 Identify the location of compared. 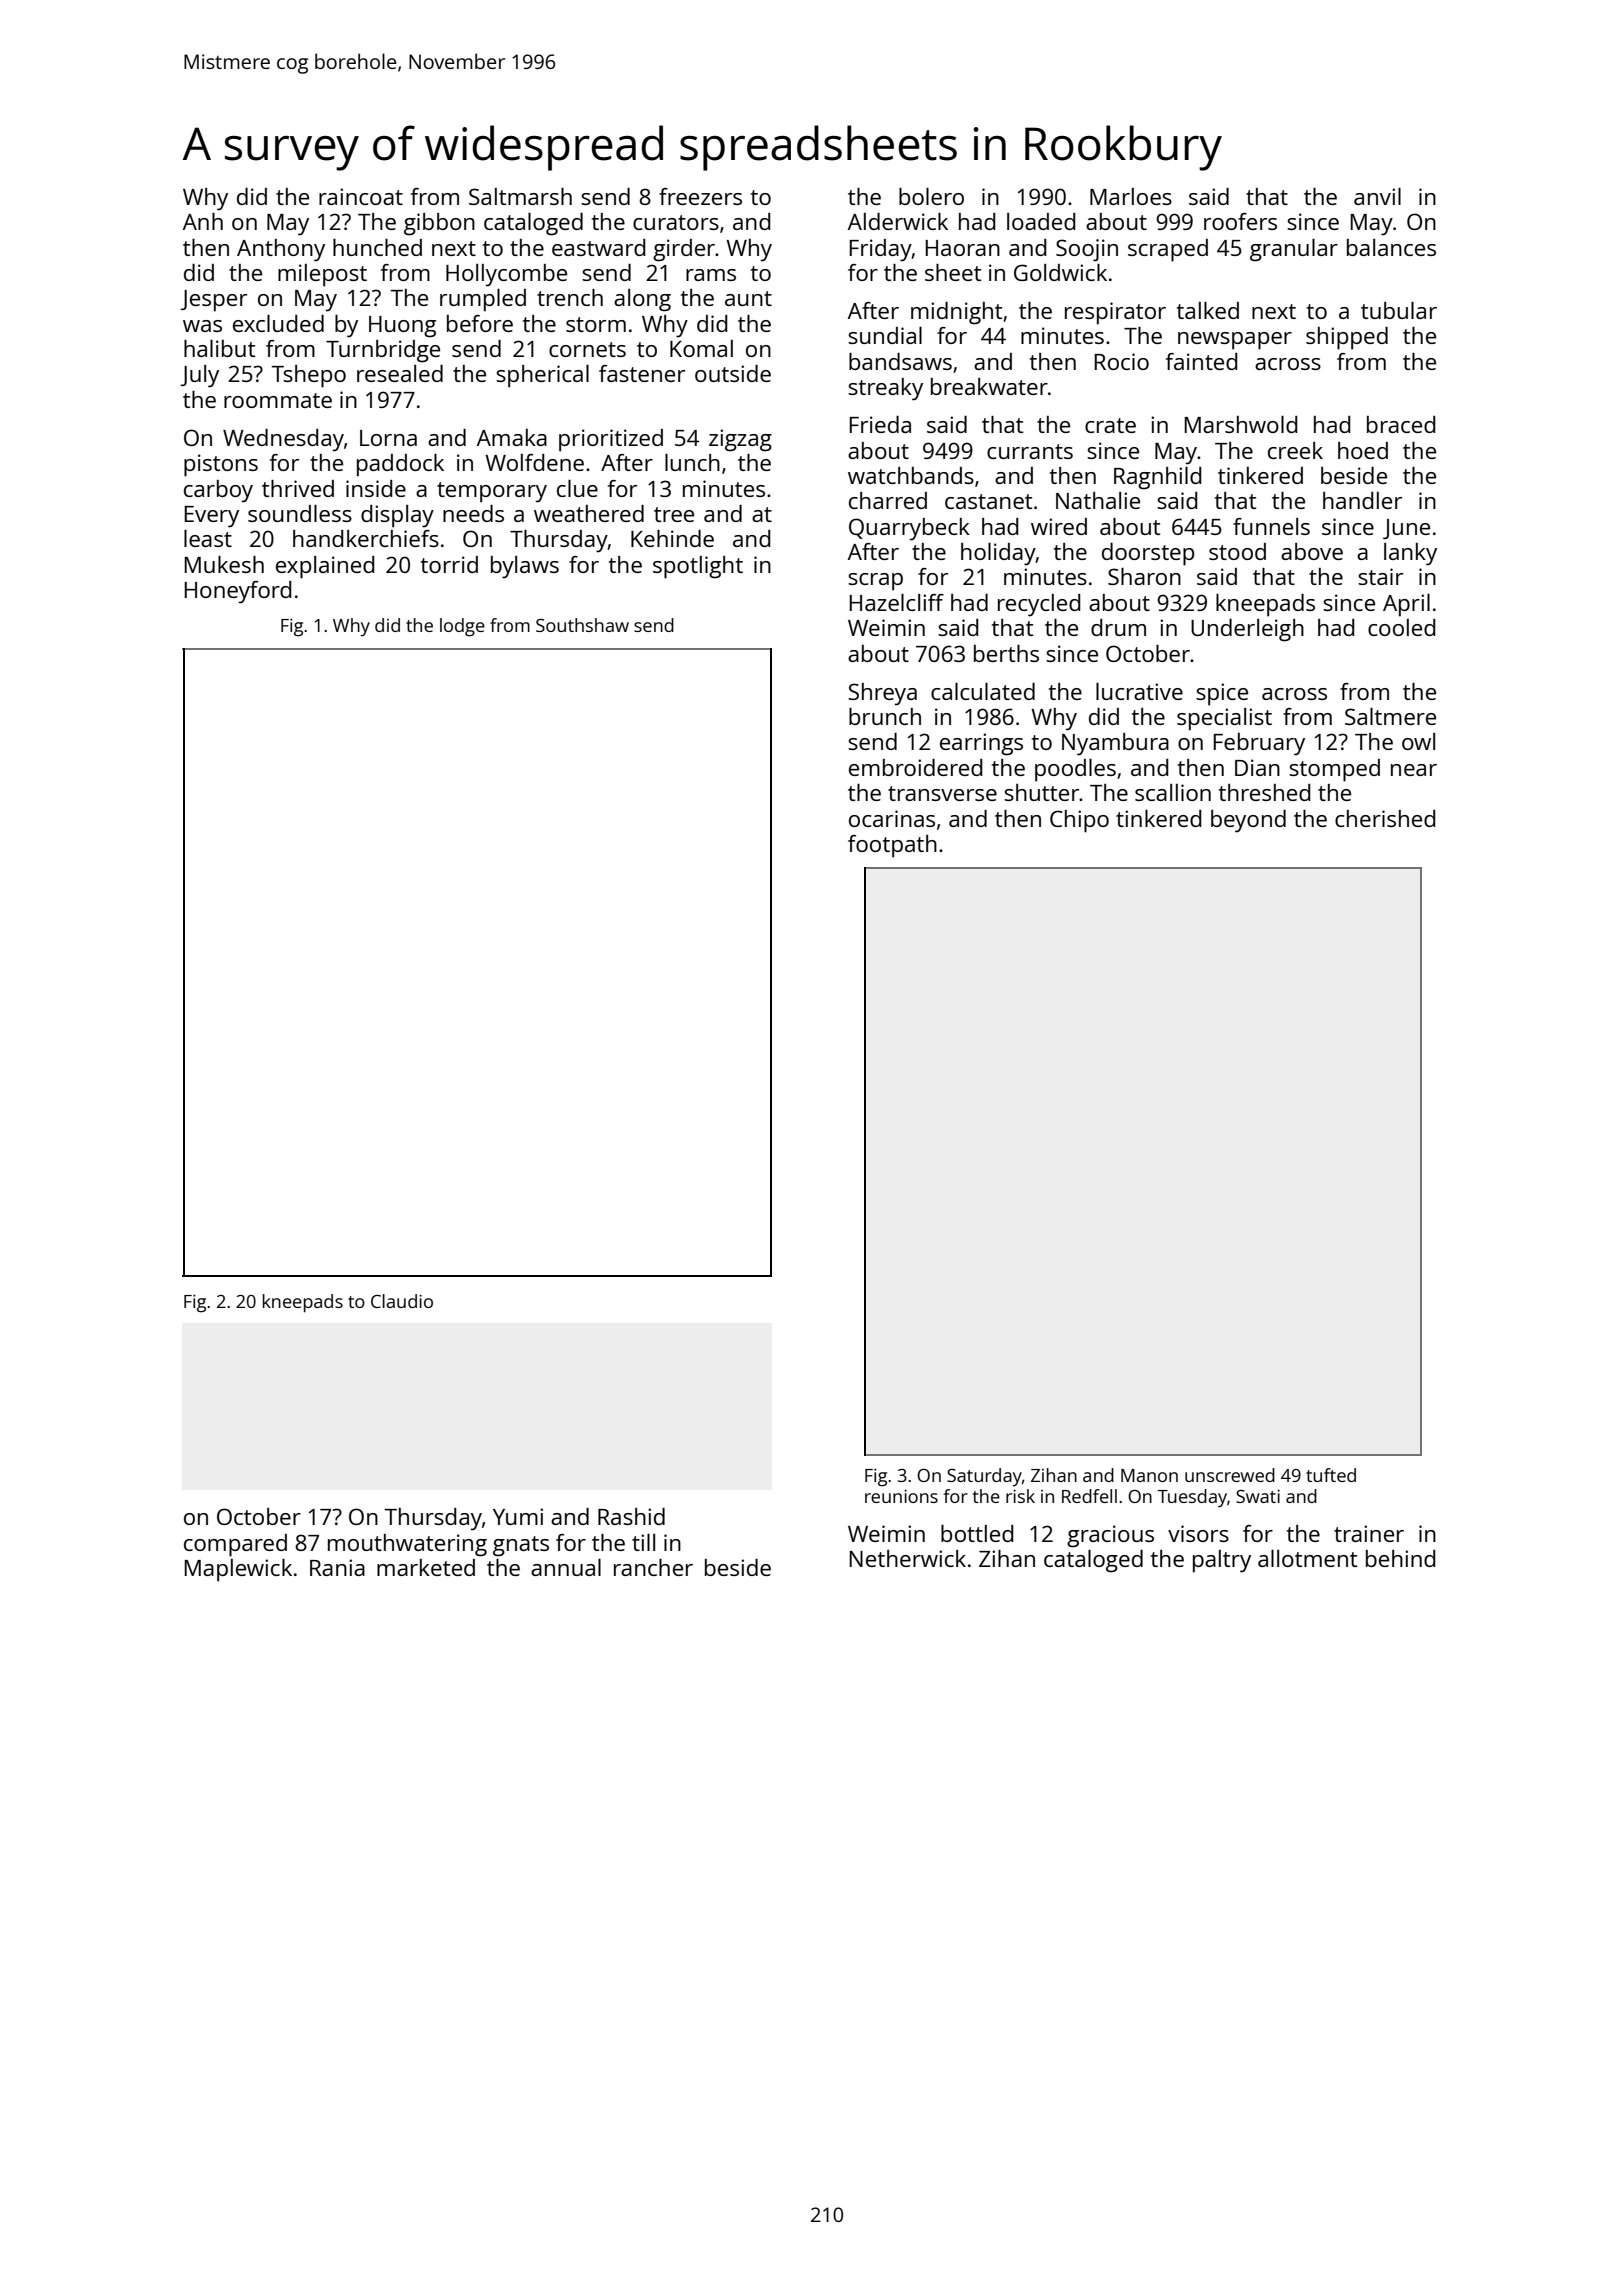
(235, 1545).
